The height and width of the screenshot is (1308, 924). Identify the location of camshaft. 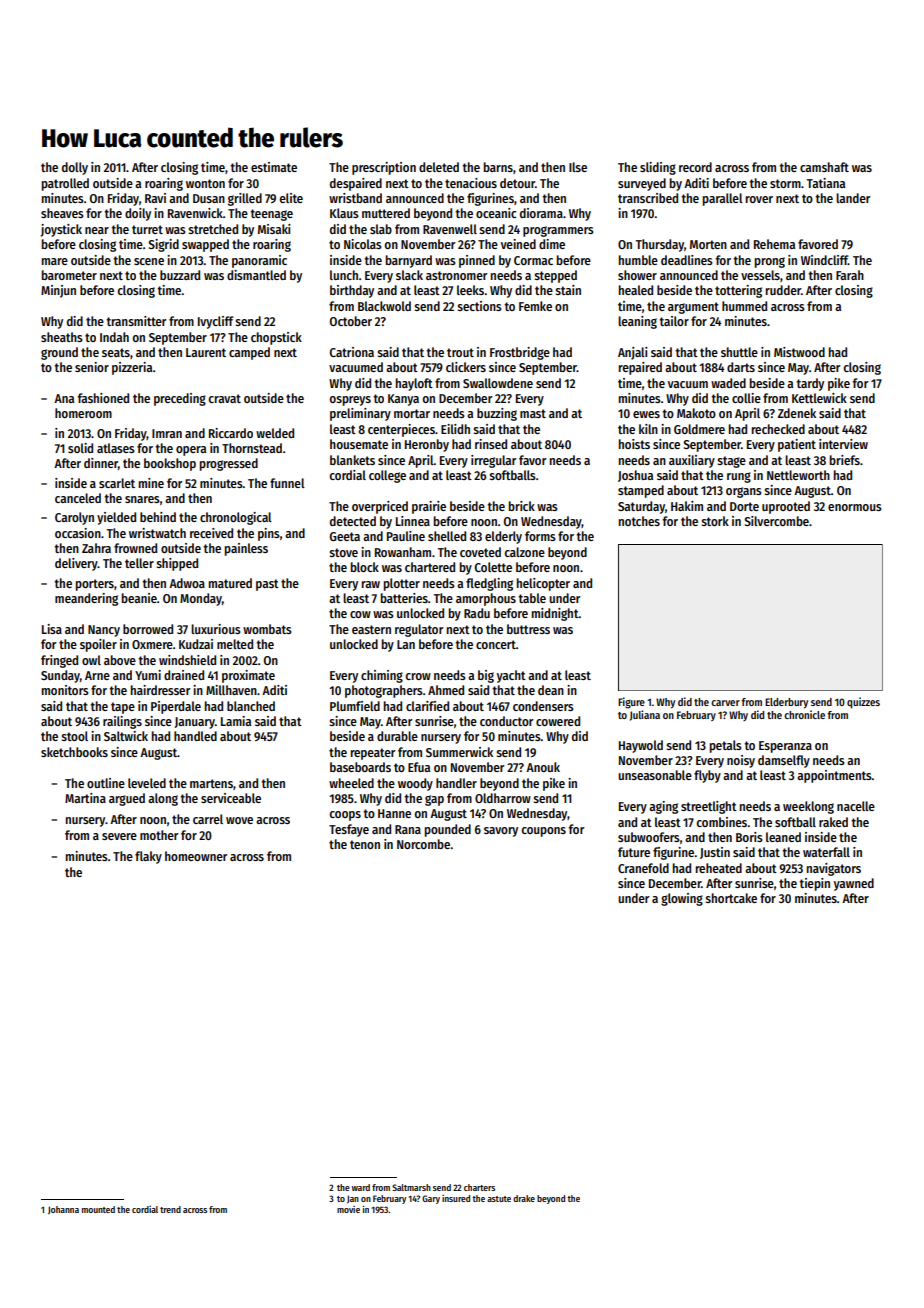
(824, 167).
